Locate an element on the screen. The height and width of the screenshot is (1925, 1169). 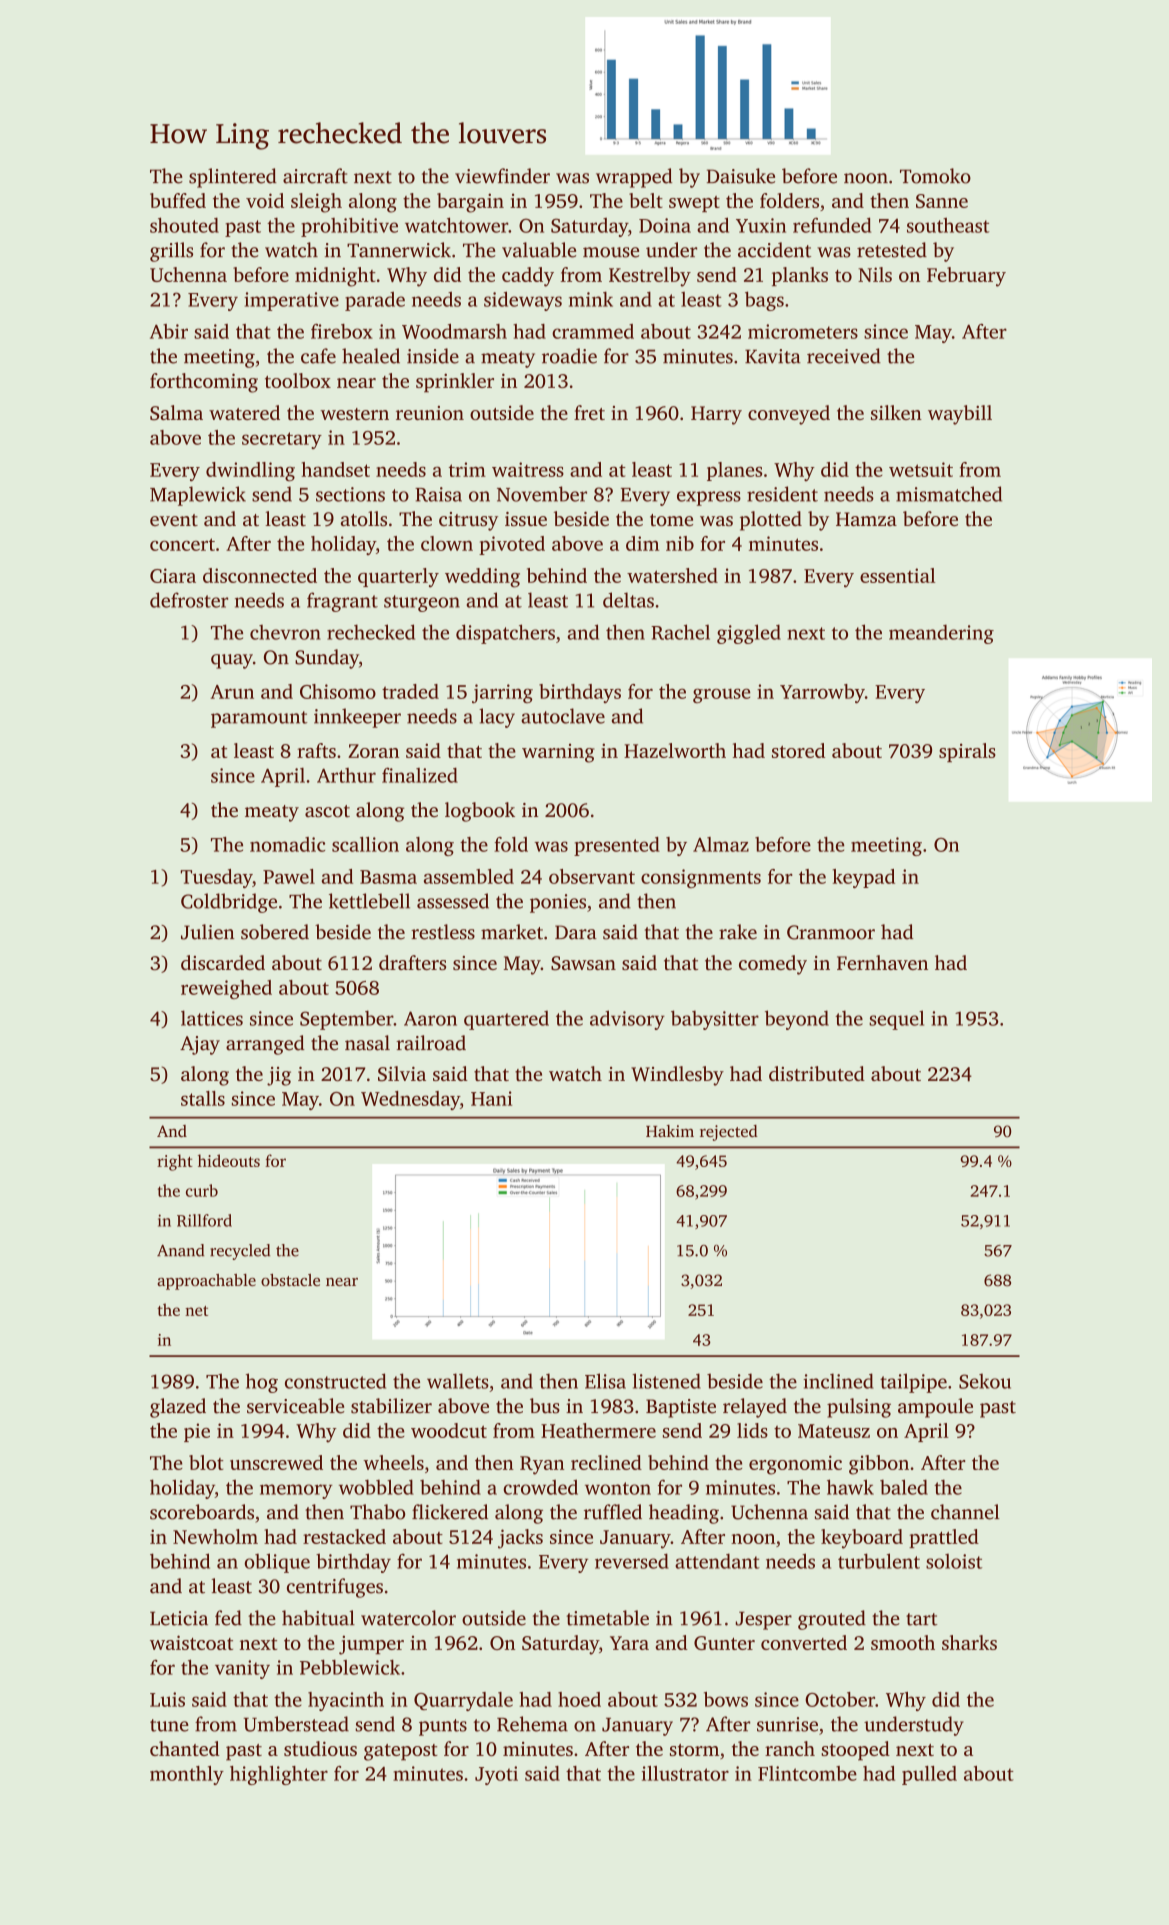
viewfinder is located at coordinates (502, 176).
